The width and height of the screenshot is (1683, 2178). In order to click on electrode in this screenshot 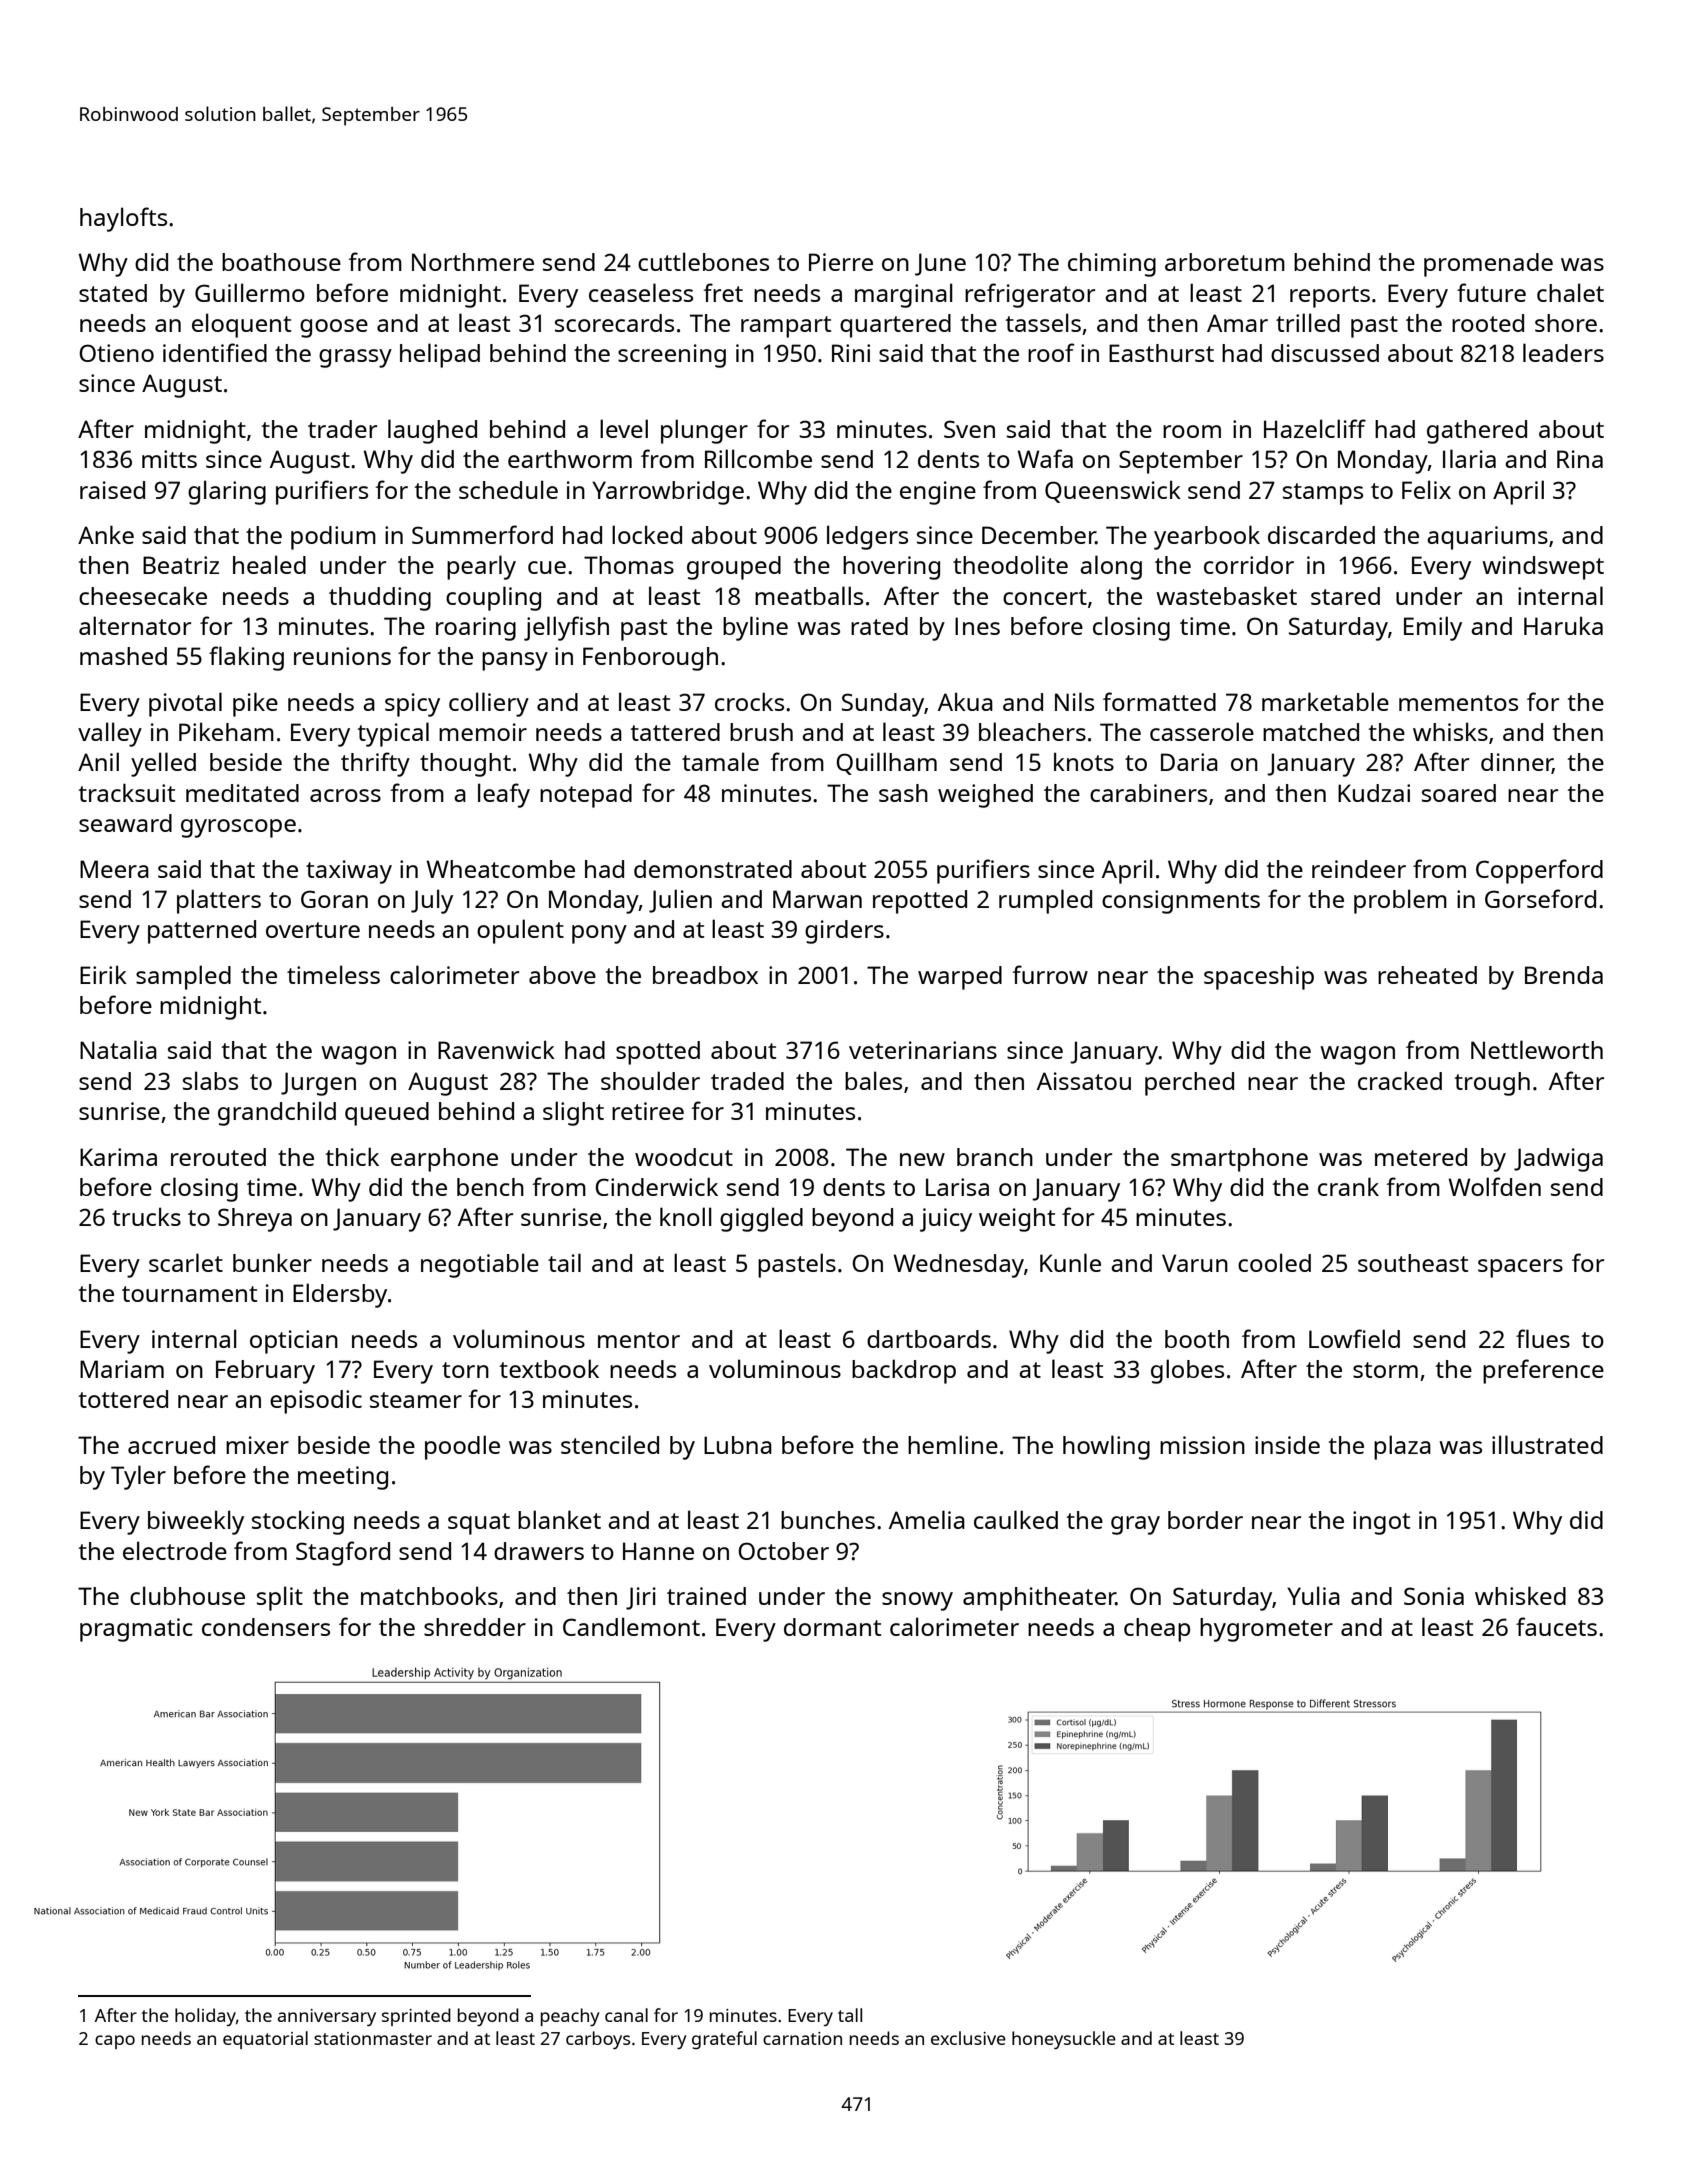, I will do `click(175, 1550)`.
